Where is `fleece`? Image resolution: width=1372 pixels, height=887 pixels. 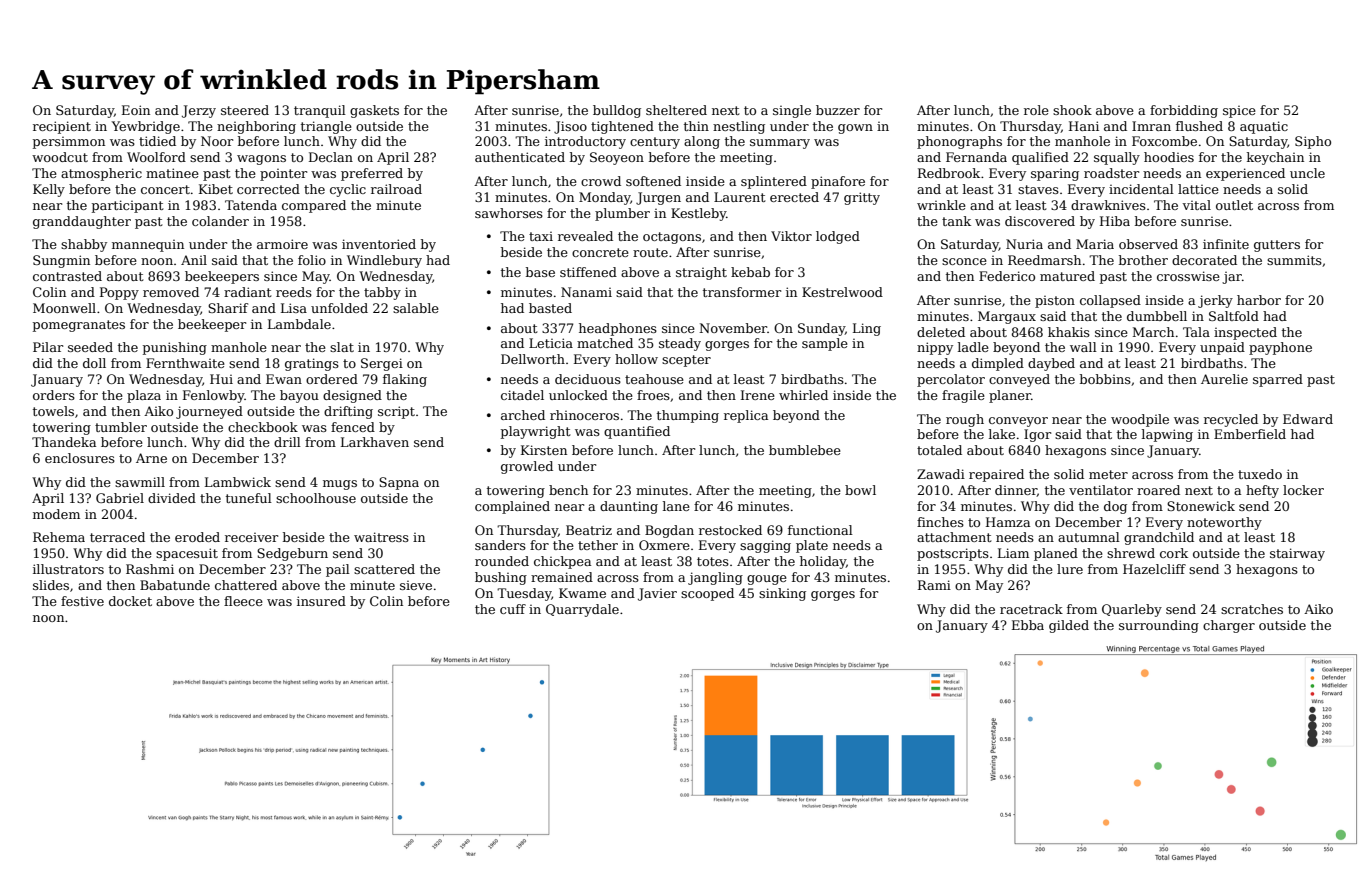
fleece is located at coordinates (243, 601).
